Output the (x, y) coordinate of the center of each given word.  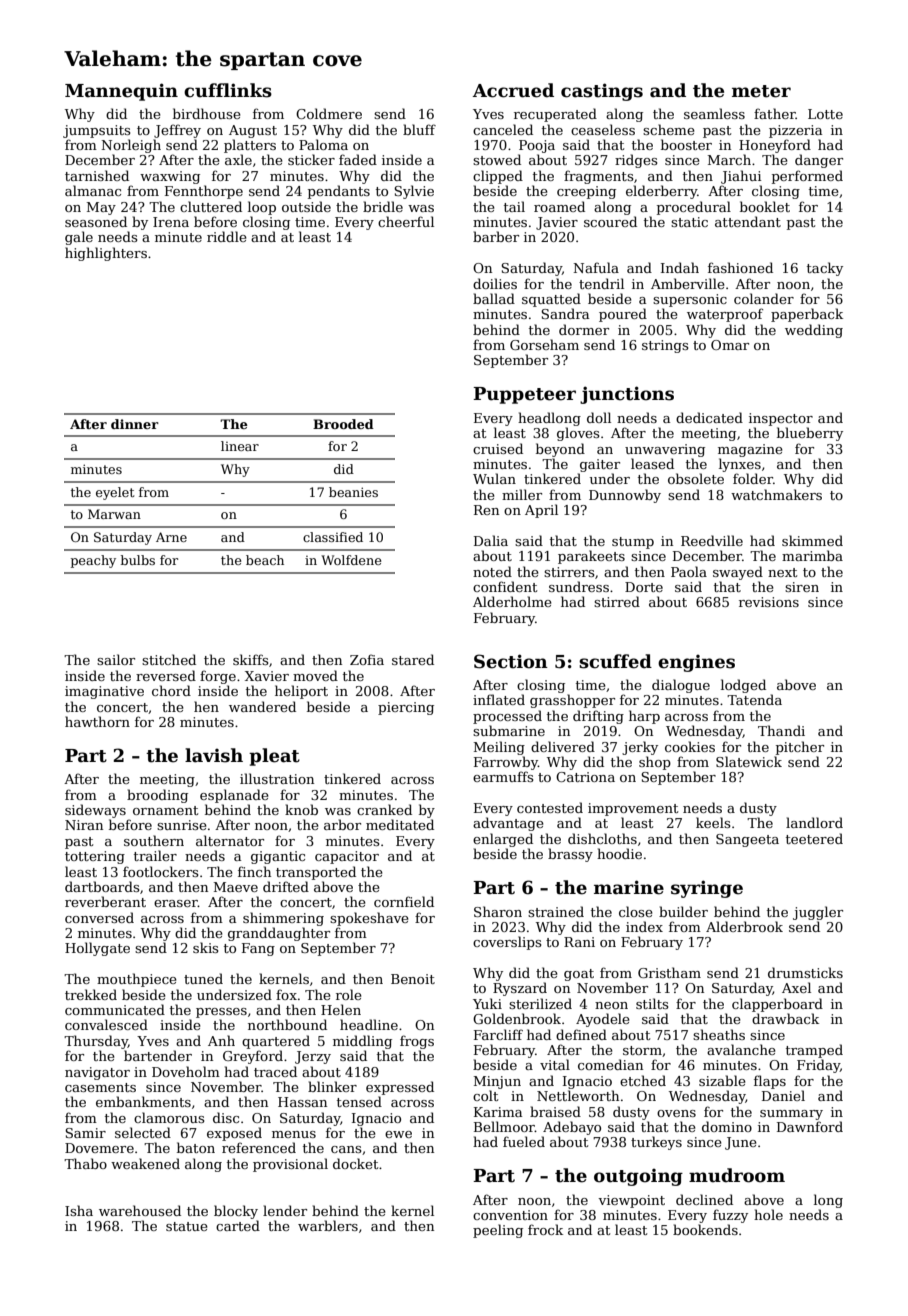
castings (602, 92)
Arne (171, 537)
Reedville (712, 540)
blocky (236, 1212)
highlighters (106, 254)
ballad (494, 298)
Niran (84, 825)
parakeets (591, 557)
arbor (342, 824)
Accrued (513, 90)
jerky (640, 748)
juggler (818, 913)
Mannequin (121, 92)
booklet (765, 206)
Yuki (487, 1003)
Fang (258, 949)
